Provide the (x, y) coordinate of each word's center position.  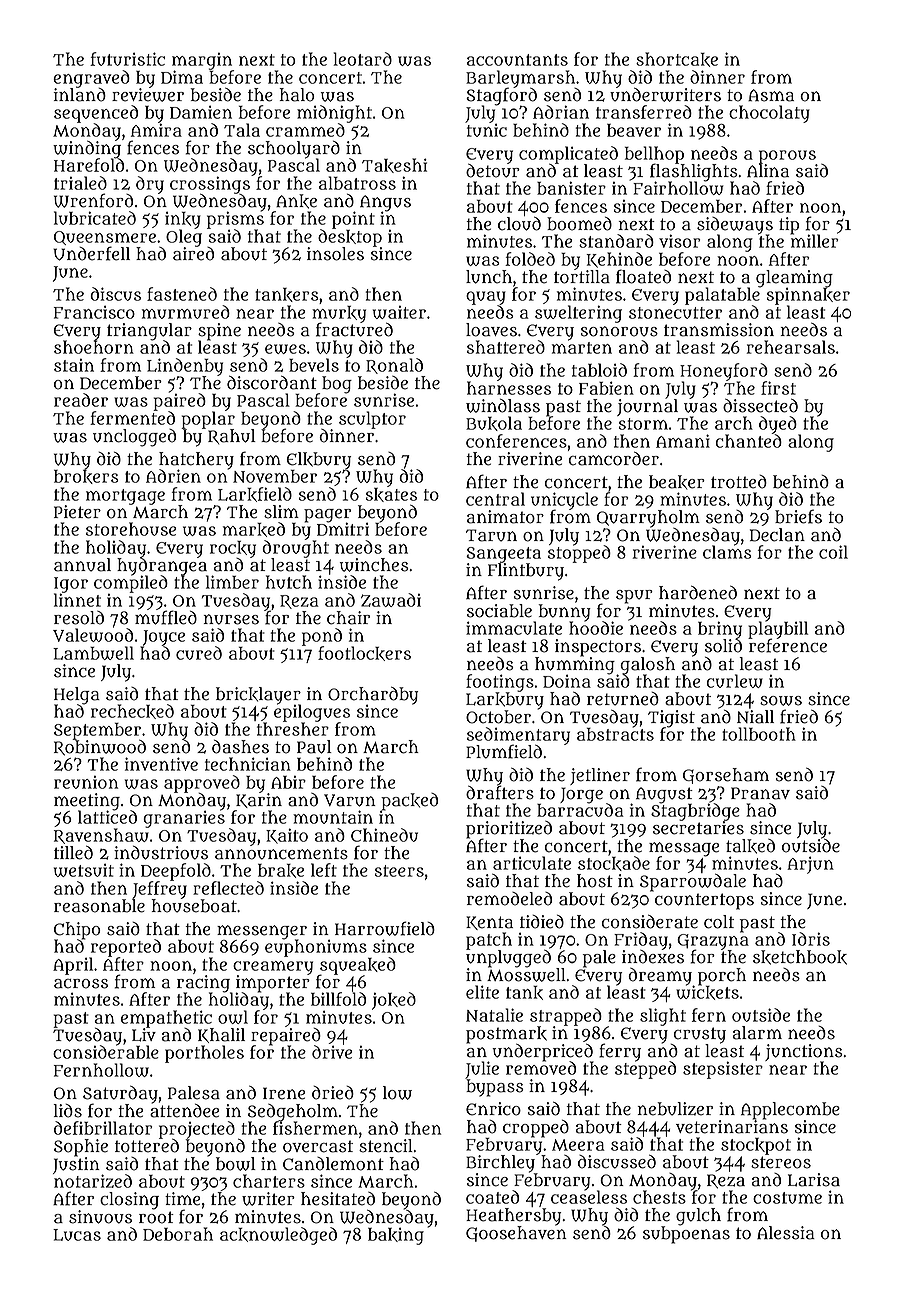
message (684, 849)
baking (396, 1236)
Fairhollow (678, 188)
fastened (182, 294)
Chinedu (384, 835)
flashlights (694, 172)
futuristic (127, 59)
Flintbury (526, 572)
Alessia (786, 1233)
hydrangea (162, 566)
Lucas (77, 1235)
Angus (385, 203)
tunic (487, 130)
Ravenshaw (101, 836)
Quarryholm (648, 519)
